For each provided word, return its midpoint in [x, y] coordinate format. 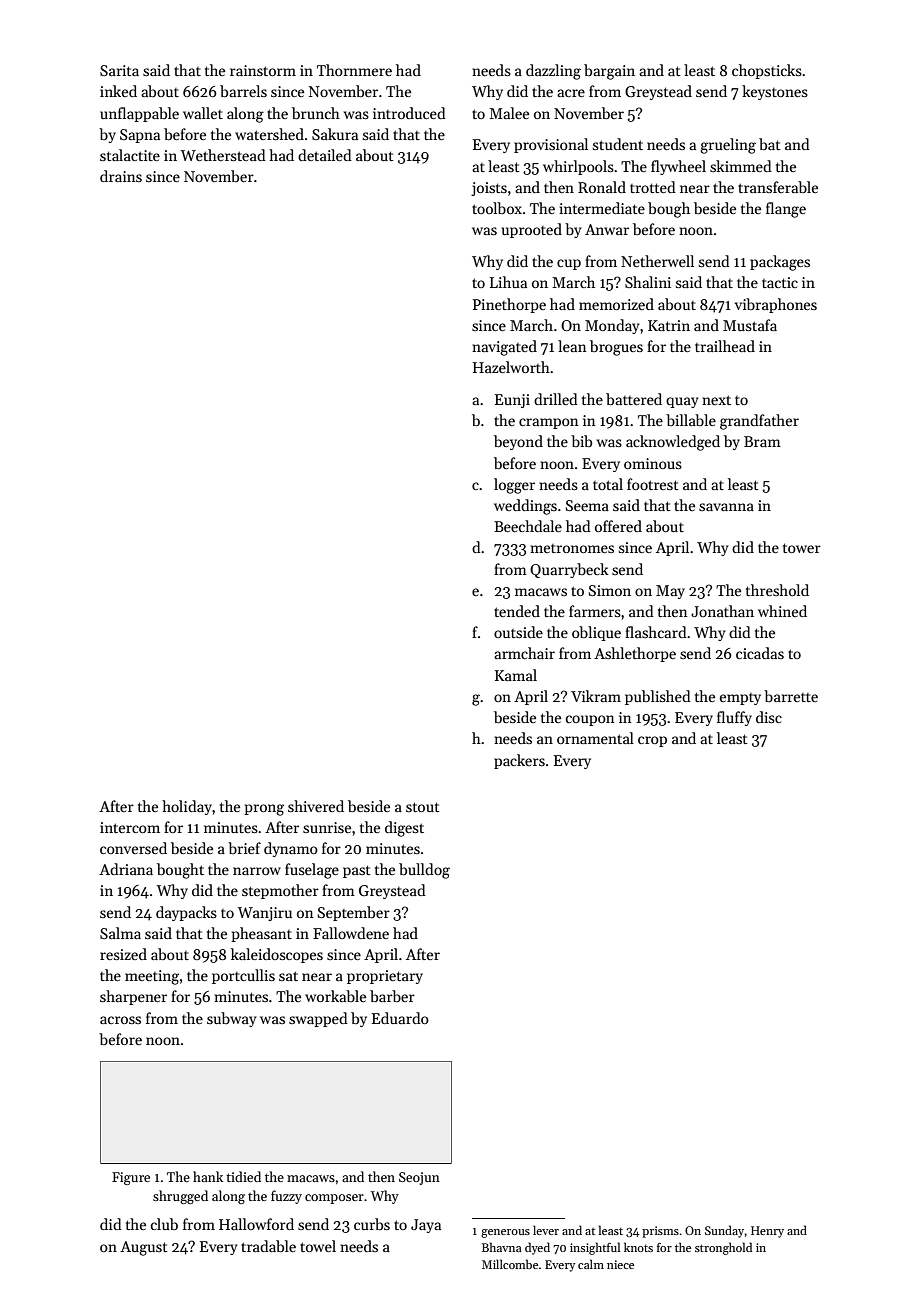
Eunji [512, 401]
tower [802, 548]
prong [264, 810]
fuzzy [286, 1197]
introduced [409, 113]
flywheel [678, 167]
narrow [257, 871]
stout [423, 807]
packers [519, 761]
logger [514, 486]
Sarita [119, 70]
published [658, 697]
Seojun [419, 1178]
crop [652, 741]
